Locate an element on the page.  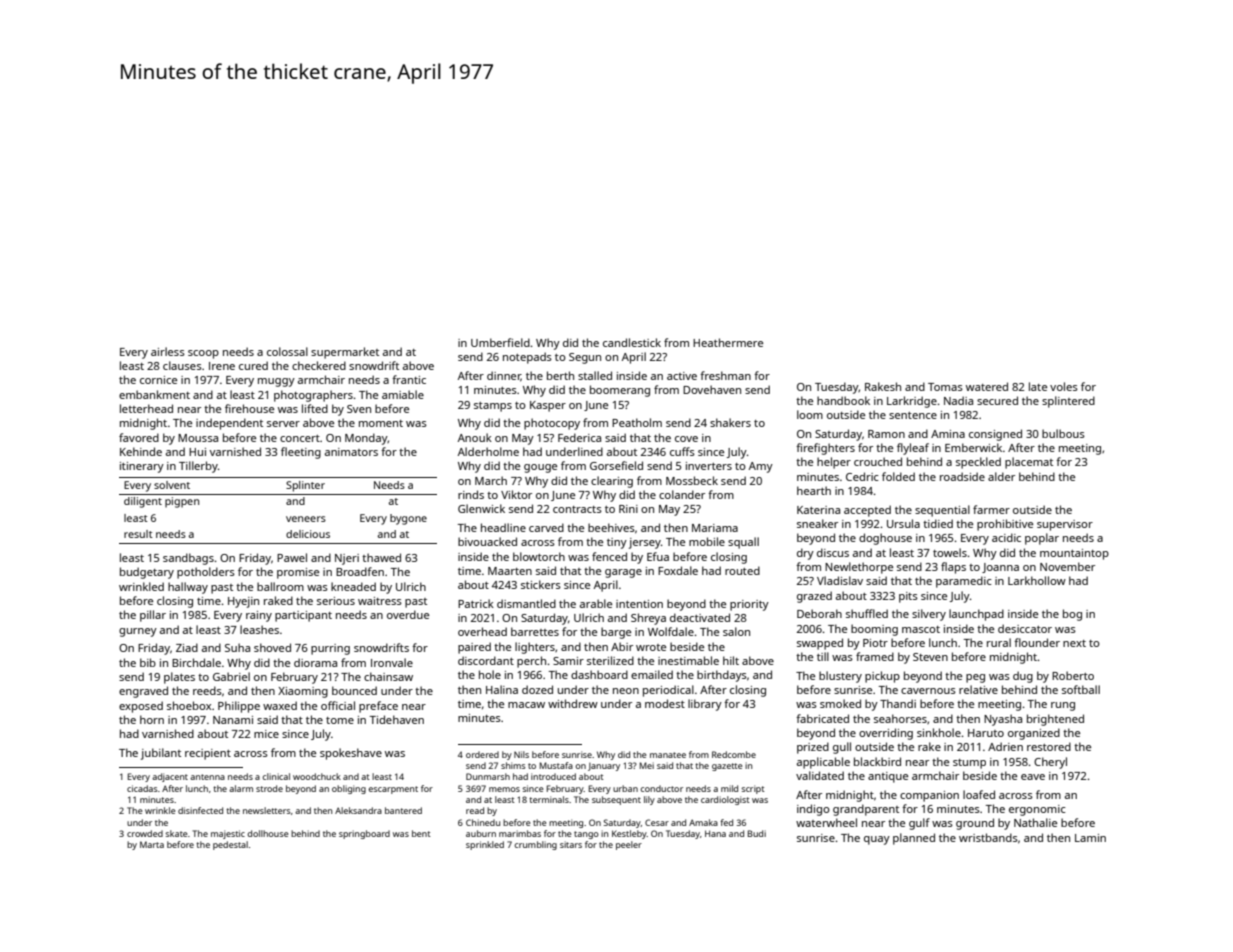
Tomas is located at coordinates (945, 387).
